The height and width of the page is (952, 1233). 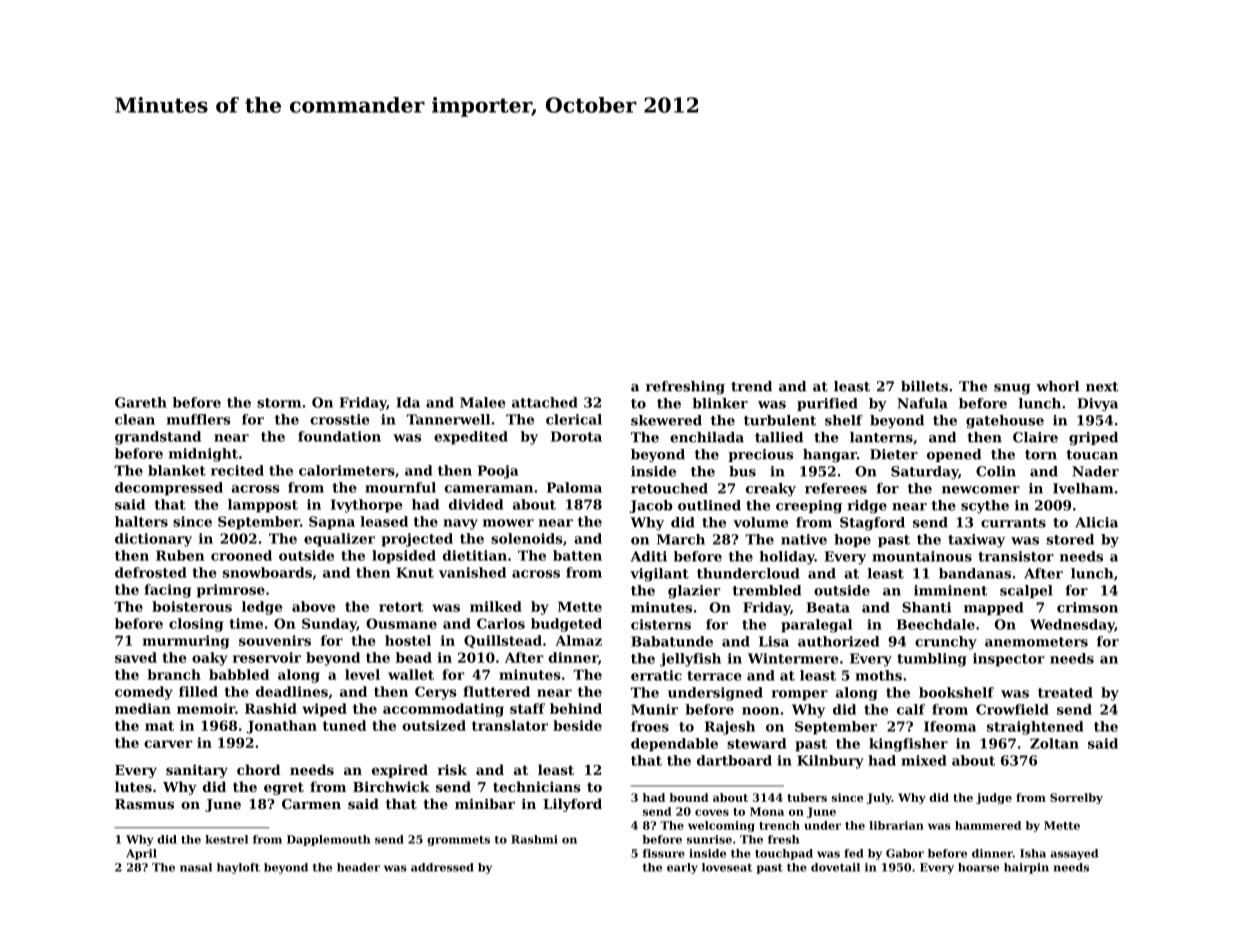 I want to click on Crowfield, so click(x=1012, y=709).
